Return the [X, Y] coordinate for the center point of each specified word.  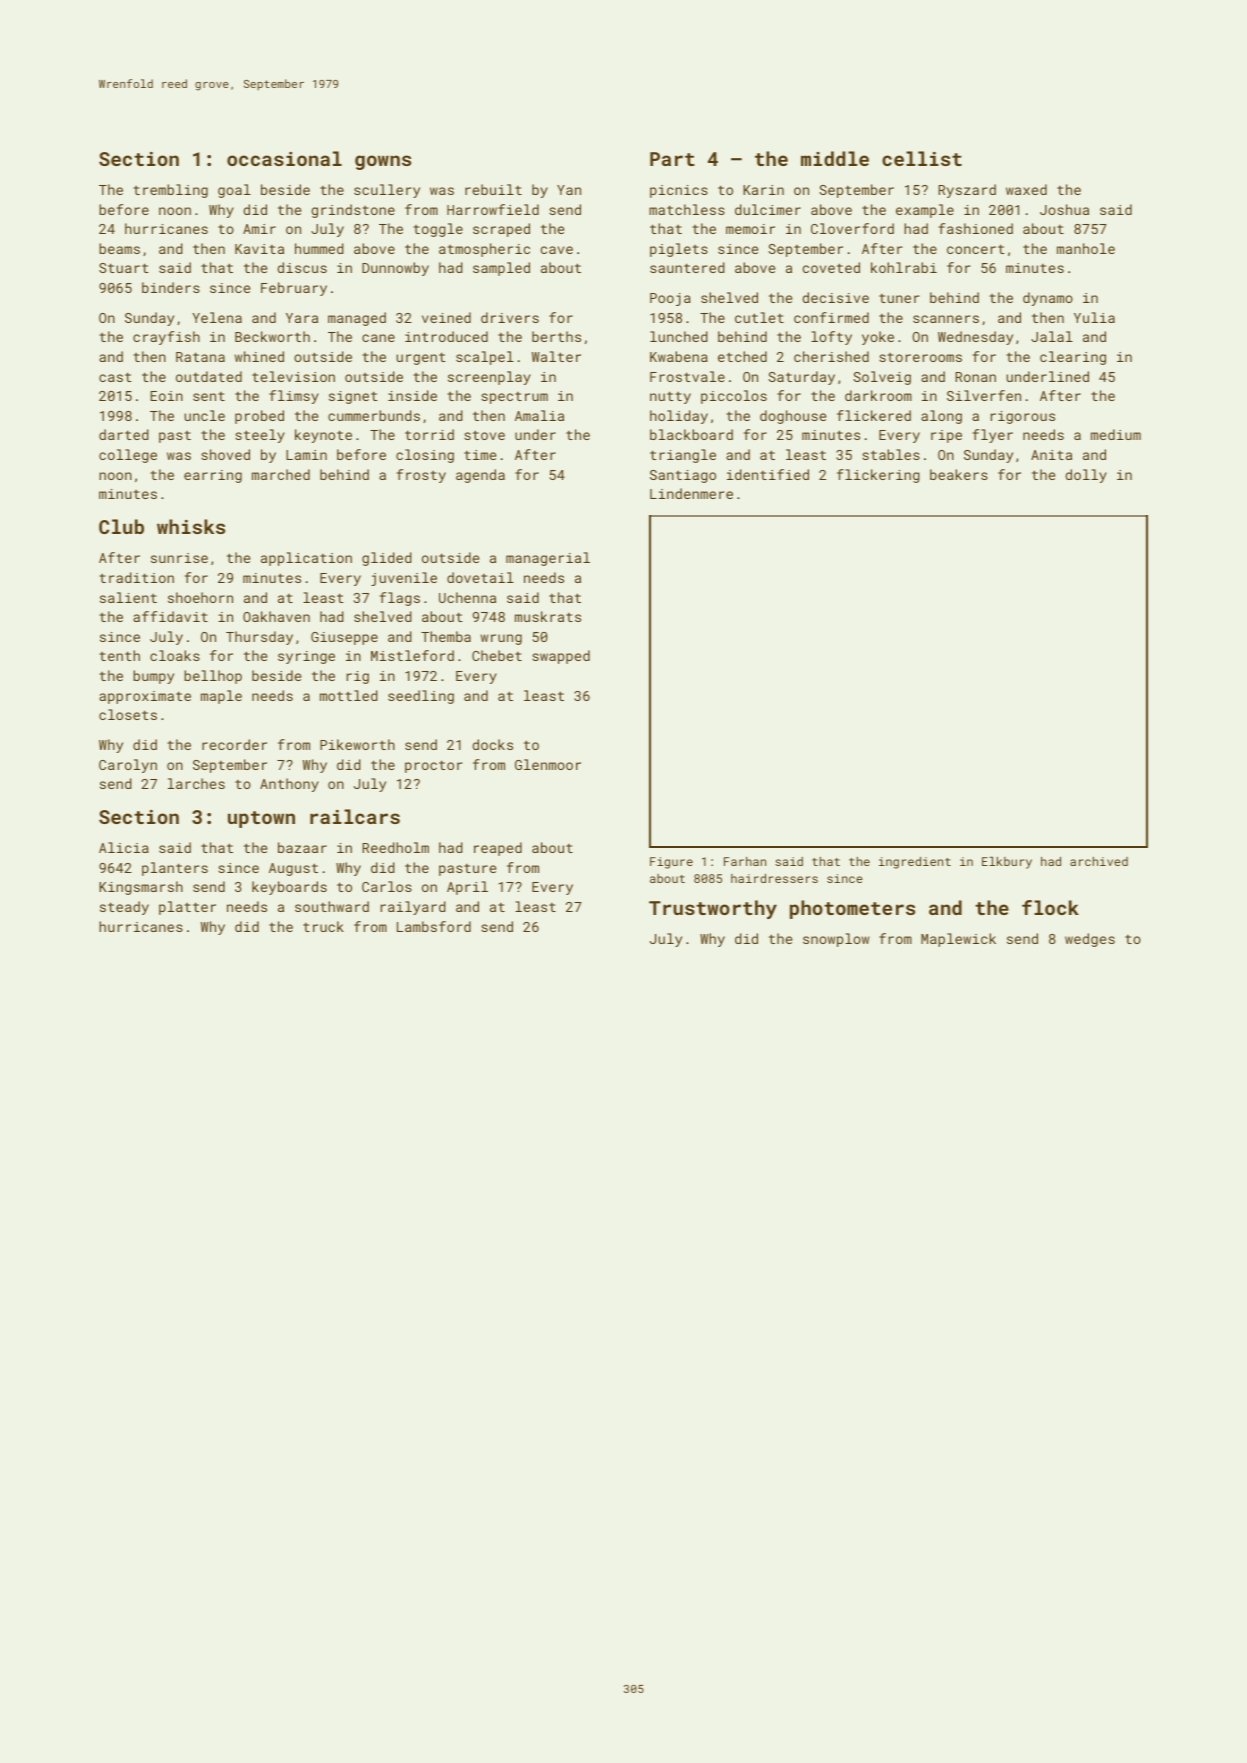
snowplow [836, 940]
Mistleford [412, 655]
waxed [1026, 189]
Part [672, 159]
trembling [170, 191]
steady [124, 908]
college [128, 456]
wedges [1090, 940]
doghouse [793, 417]
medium [1116, 434]
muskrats [548, 616]
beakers [959, 474]
